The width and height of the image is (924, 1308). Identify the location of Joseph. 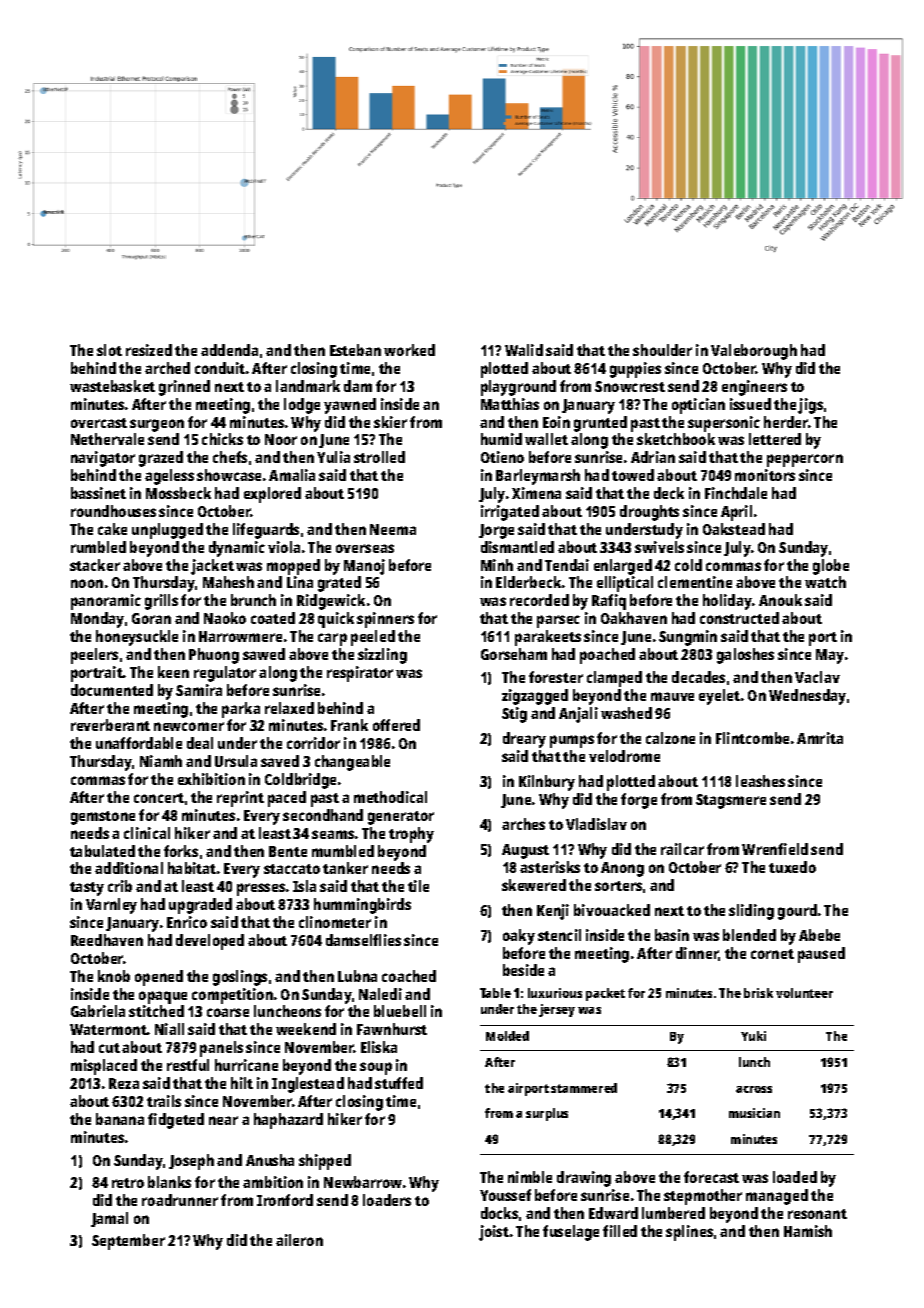
(191, 1162).
